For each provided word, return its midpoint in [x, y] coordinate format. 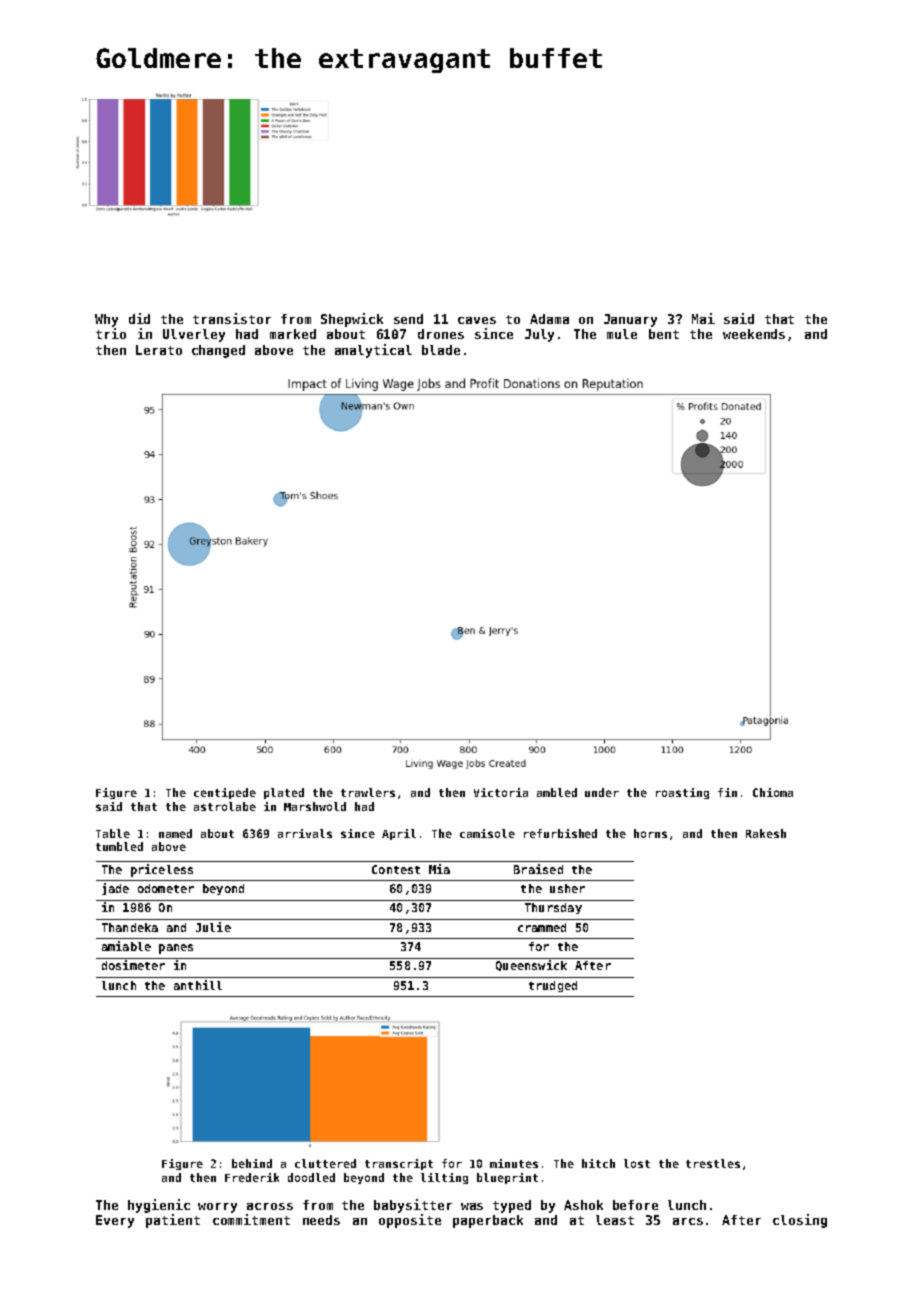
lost [637, 1163]
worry [217, 1208]
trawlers [368, 792]
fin [727, 792]
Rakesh [766, 833]
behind [252, 1163]
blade [441, 350]
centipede [225, 793]
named [175, 833]
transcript [399, 1164]
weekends [754, 334]
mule [622, 334]
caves [477, 320]
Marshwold [315, 806]
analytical [373, 351]
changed [218, 351]
